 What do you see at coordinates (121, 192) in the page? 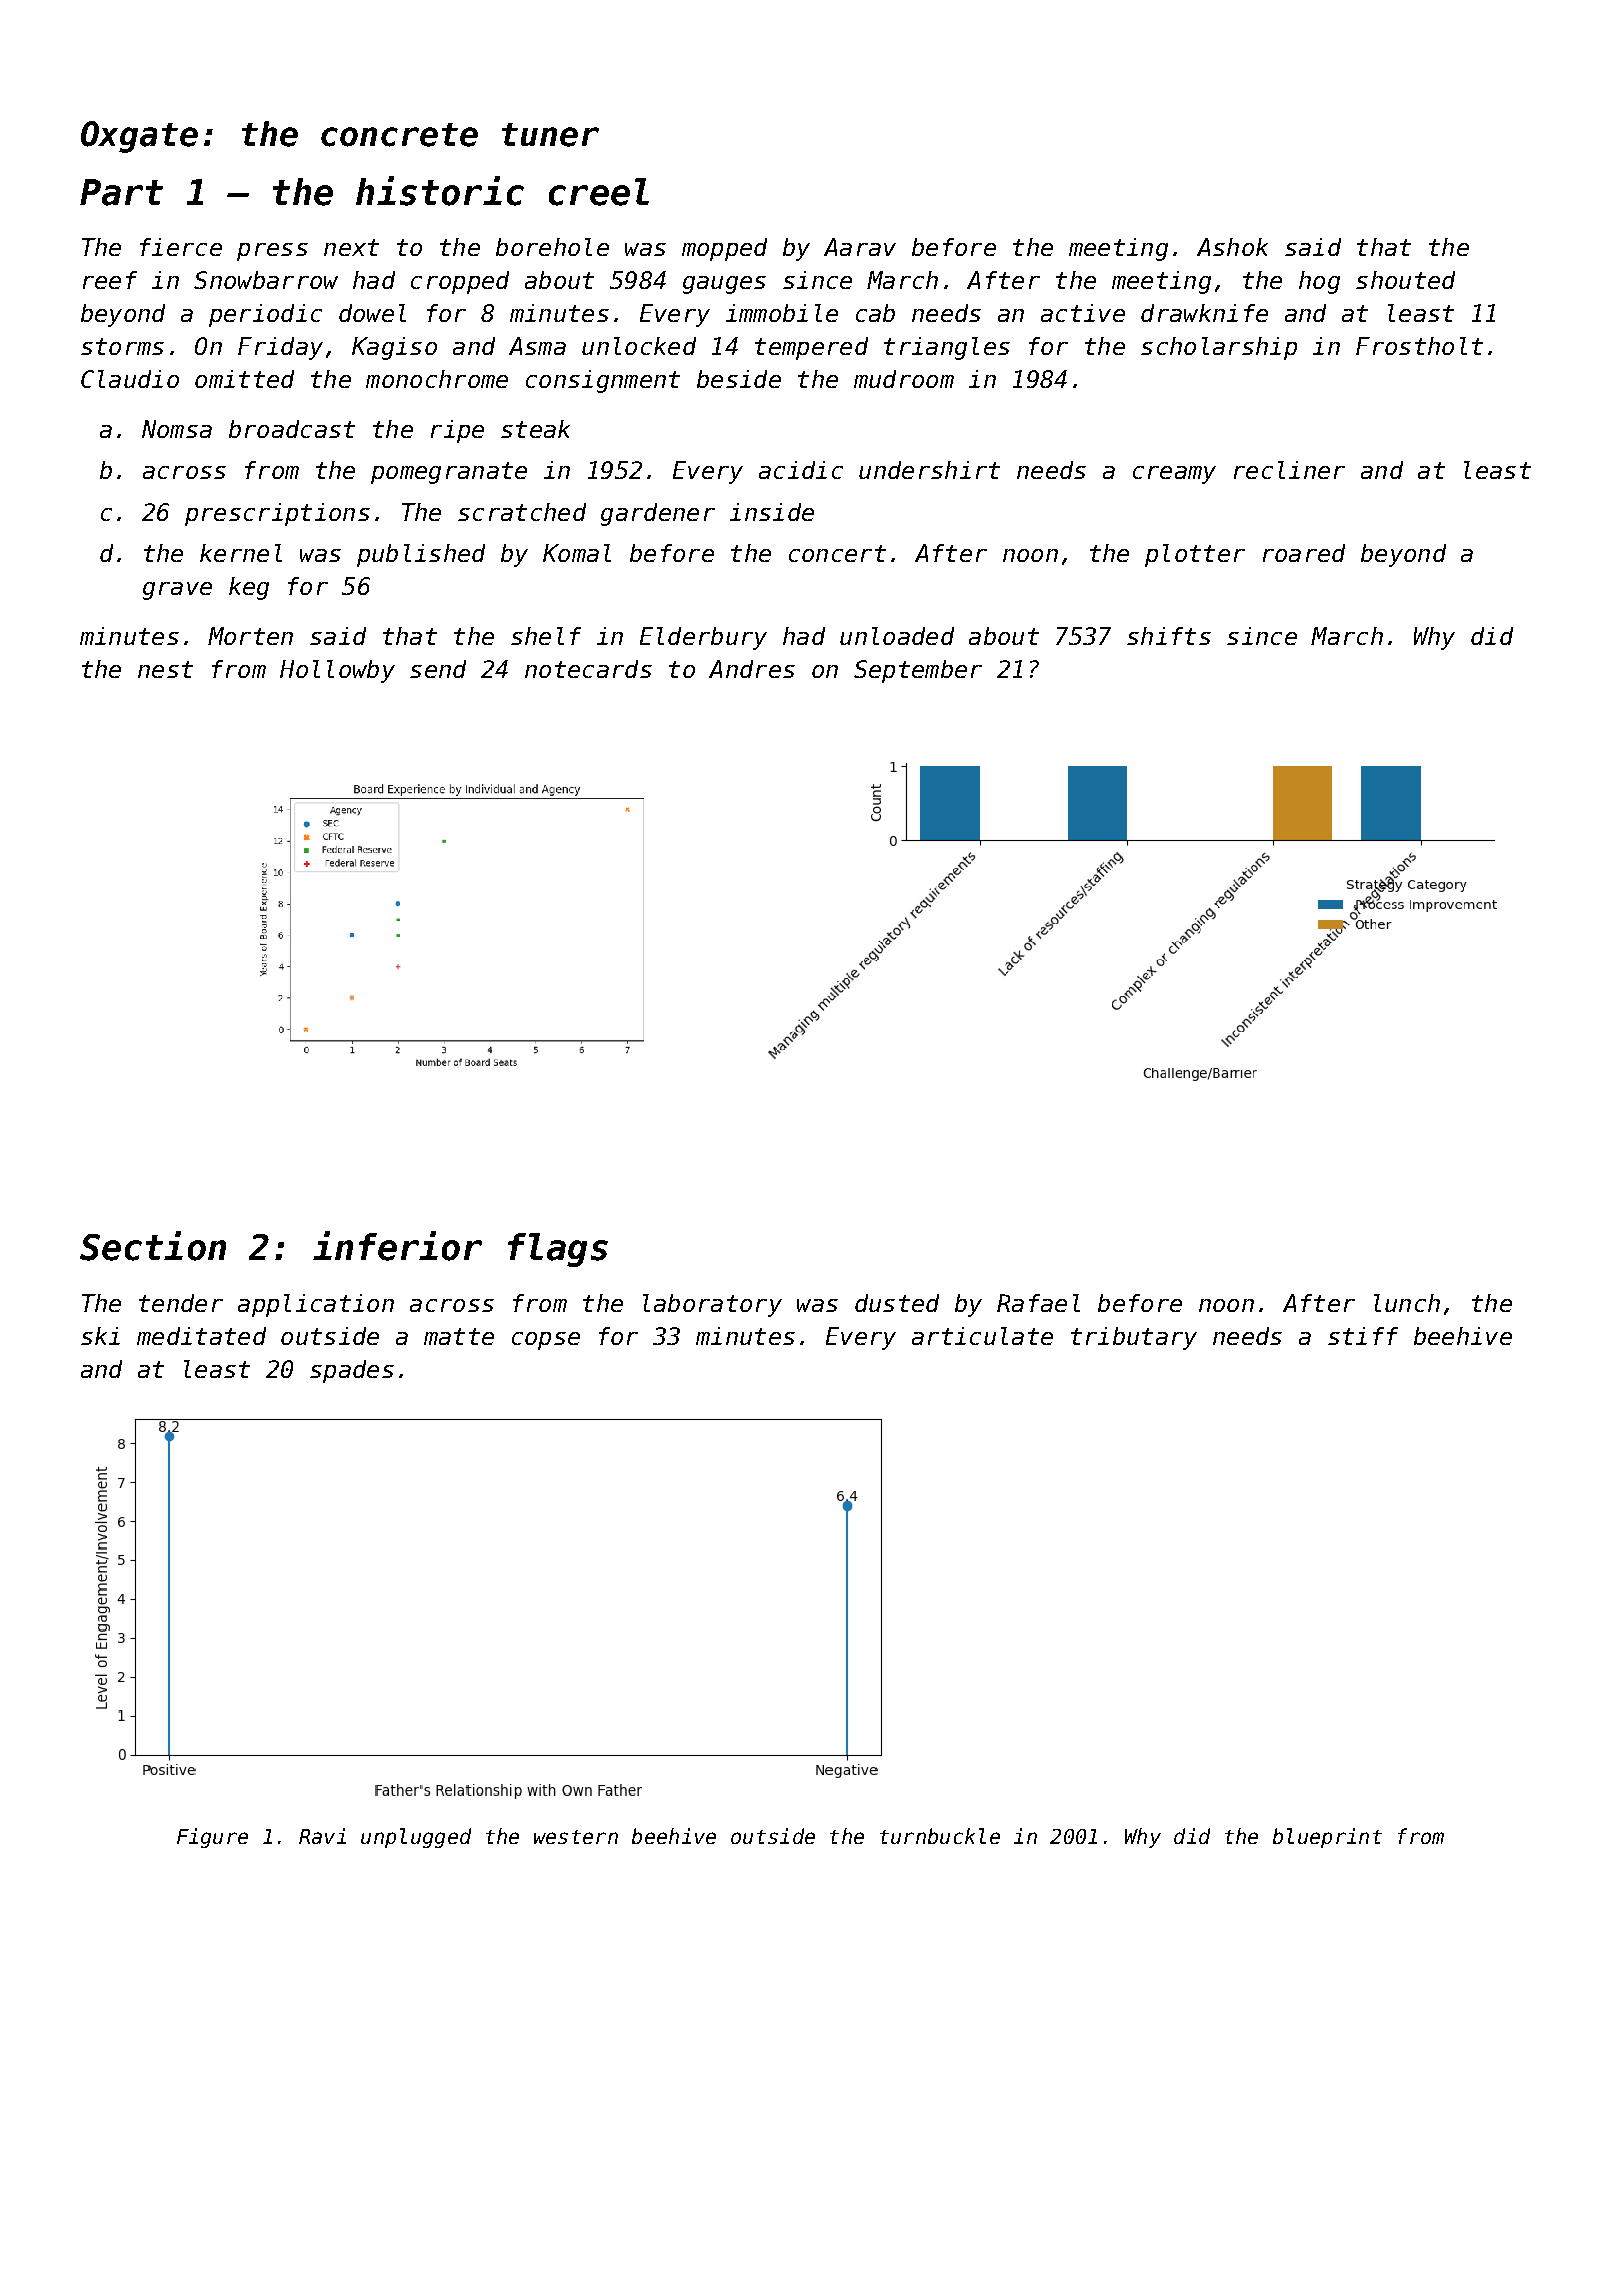
I see `Part` at bounding box center [121, 192].
